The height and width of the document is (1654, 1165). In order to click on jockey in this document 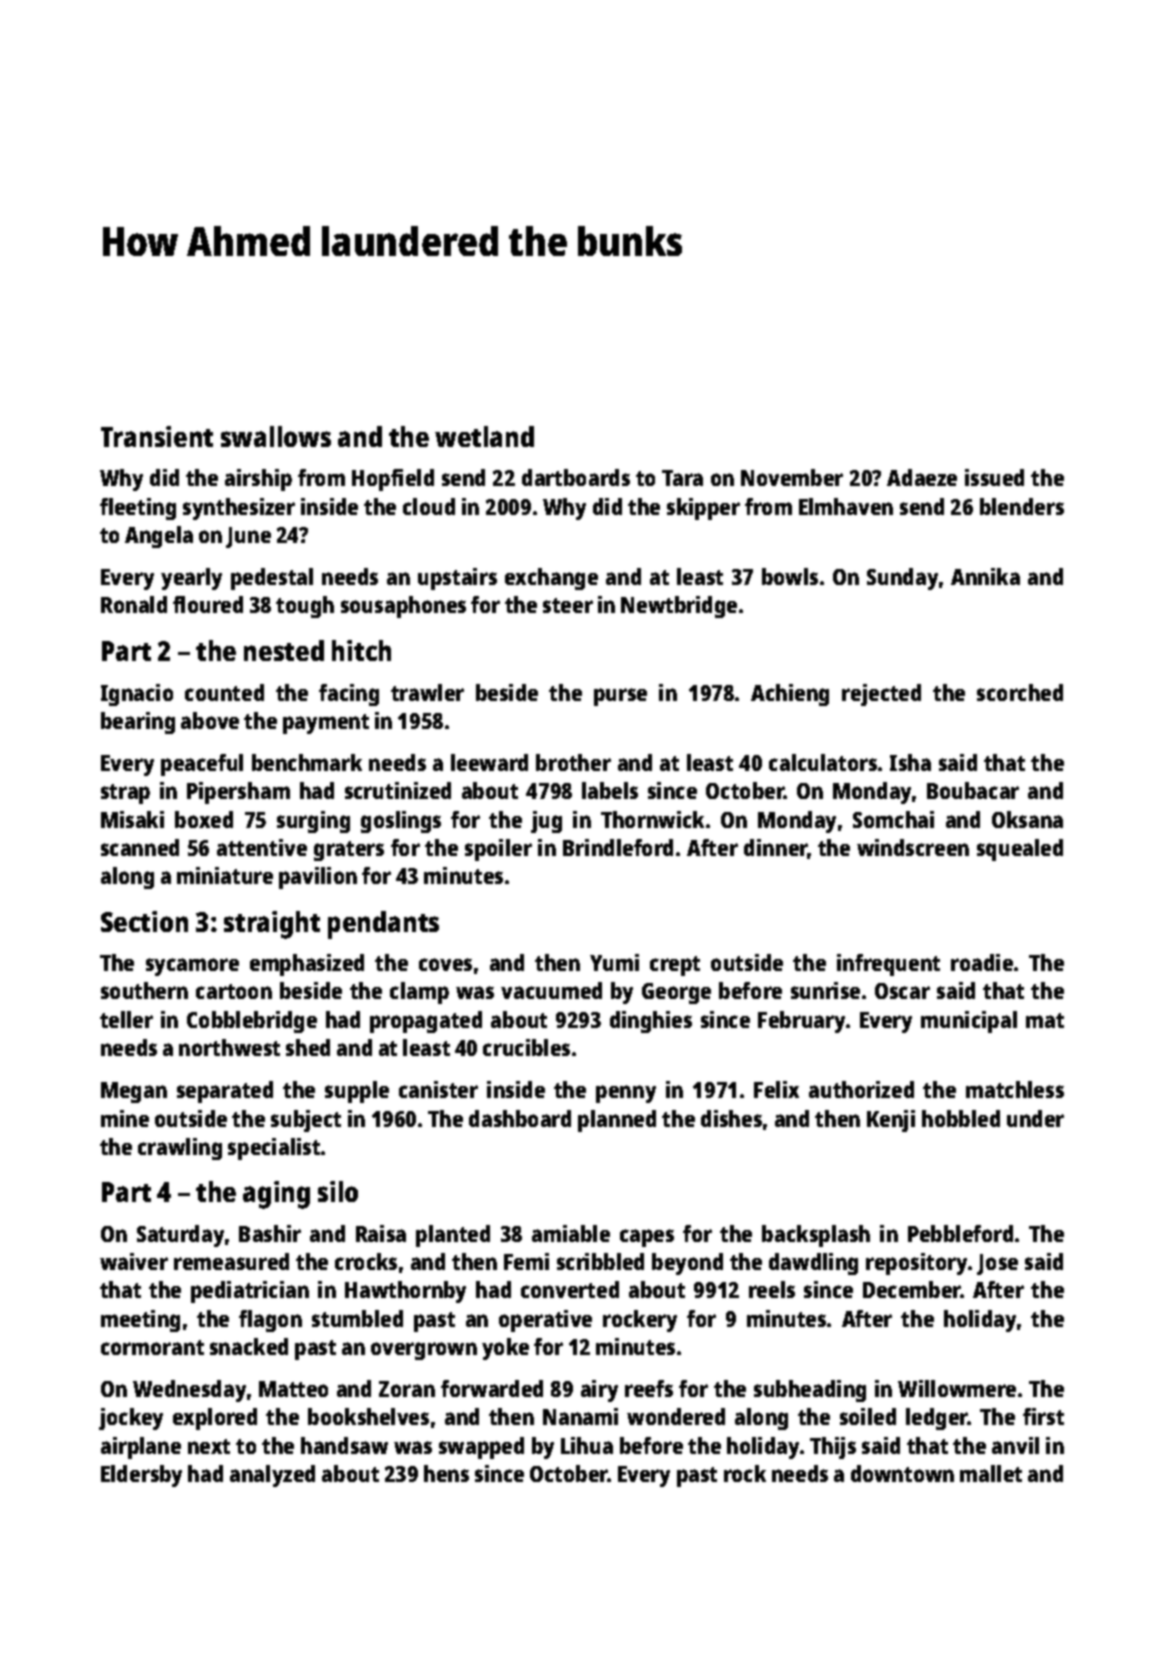, I will do `click(131, 1419)`.
